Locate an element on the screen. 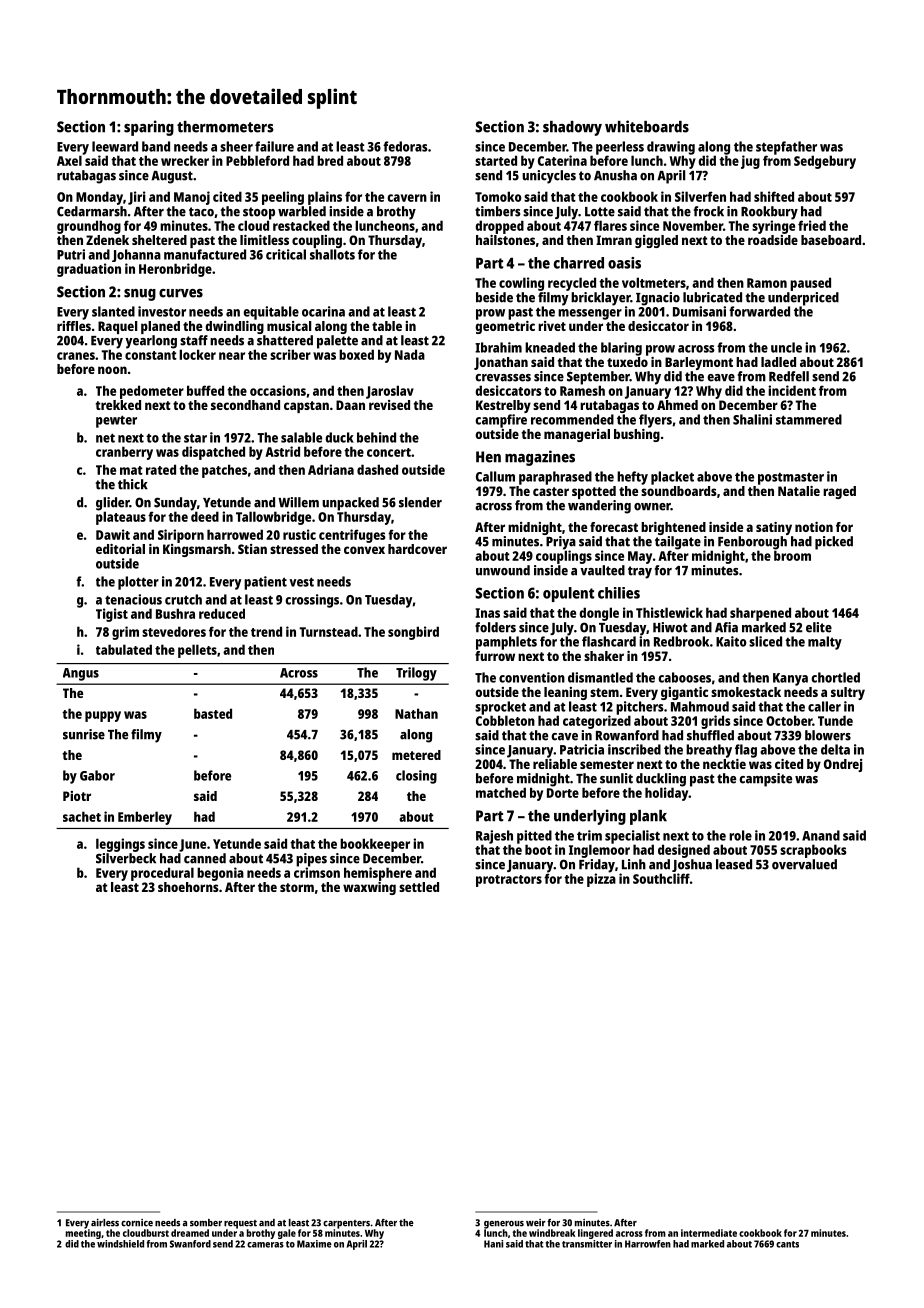  breathy is located at coordinates (709, 751).
